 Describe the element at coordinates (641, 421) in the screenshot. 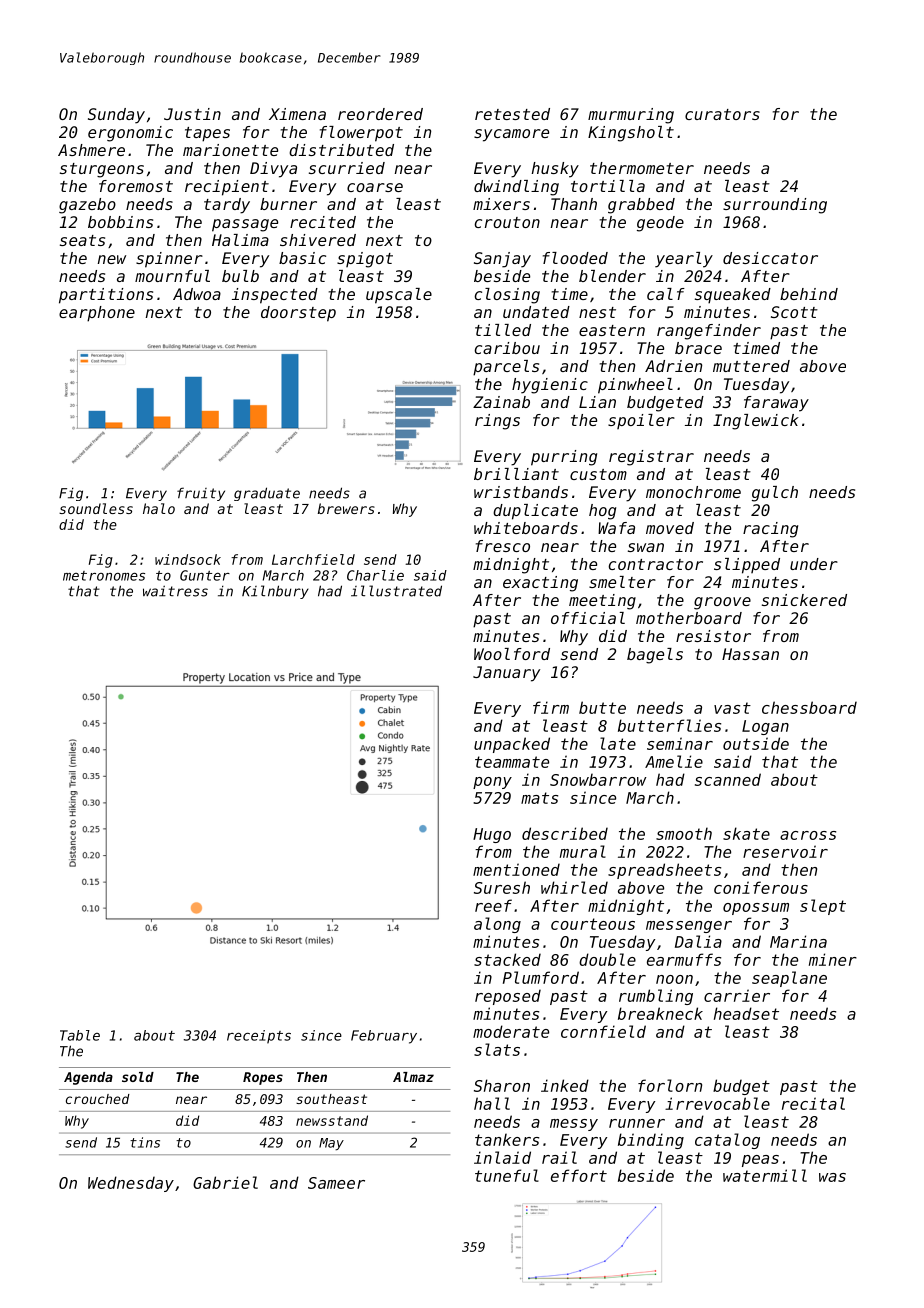

I see `spoiler` at that location.
